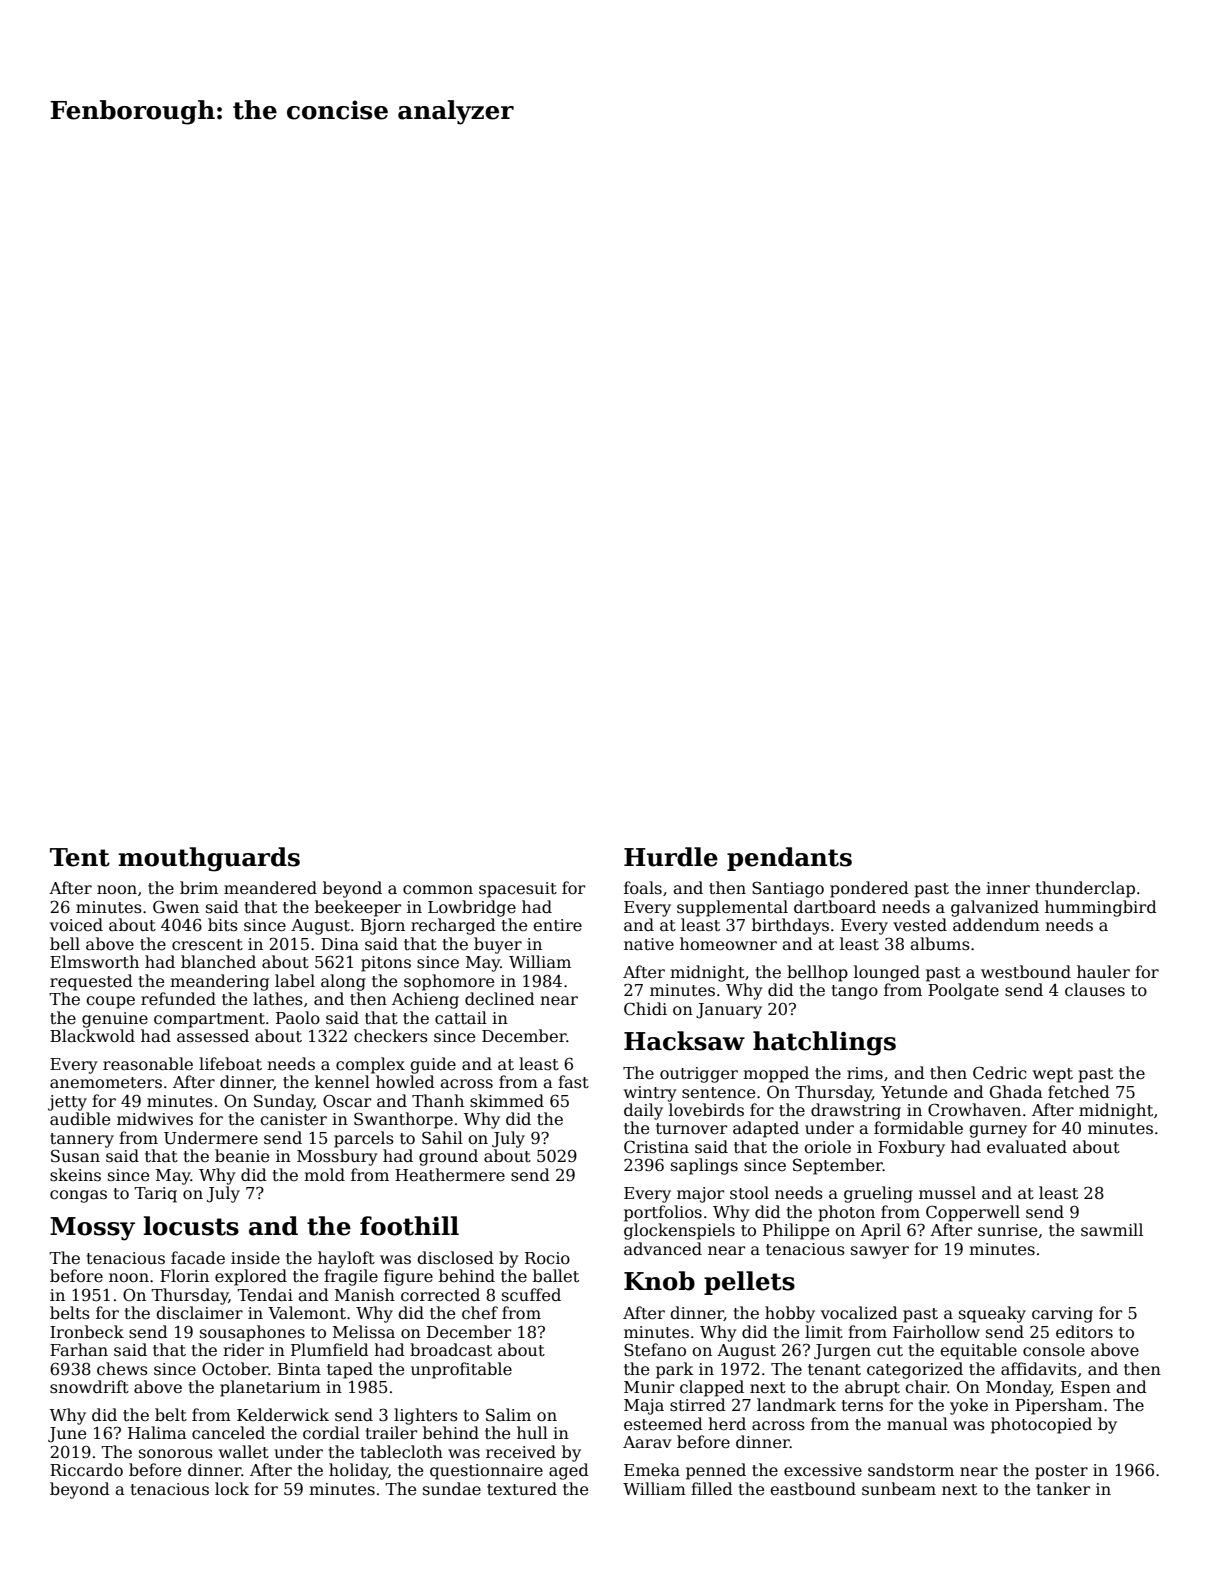 This screenshot has width=1213, height=1570. I want to click on sundae, so click(452, 1489).
